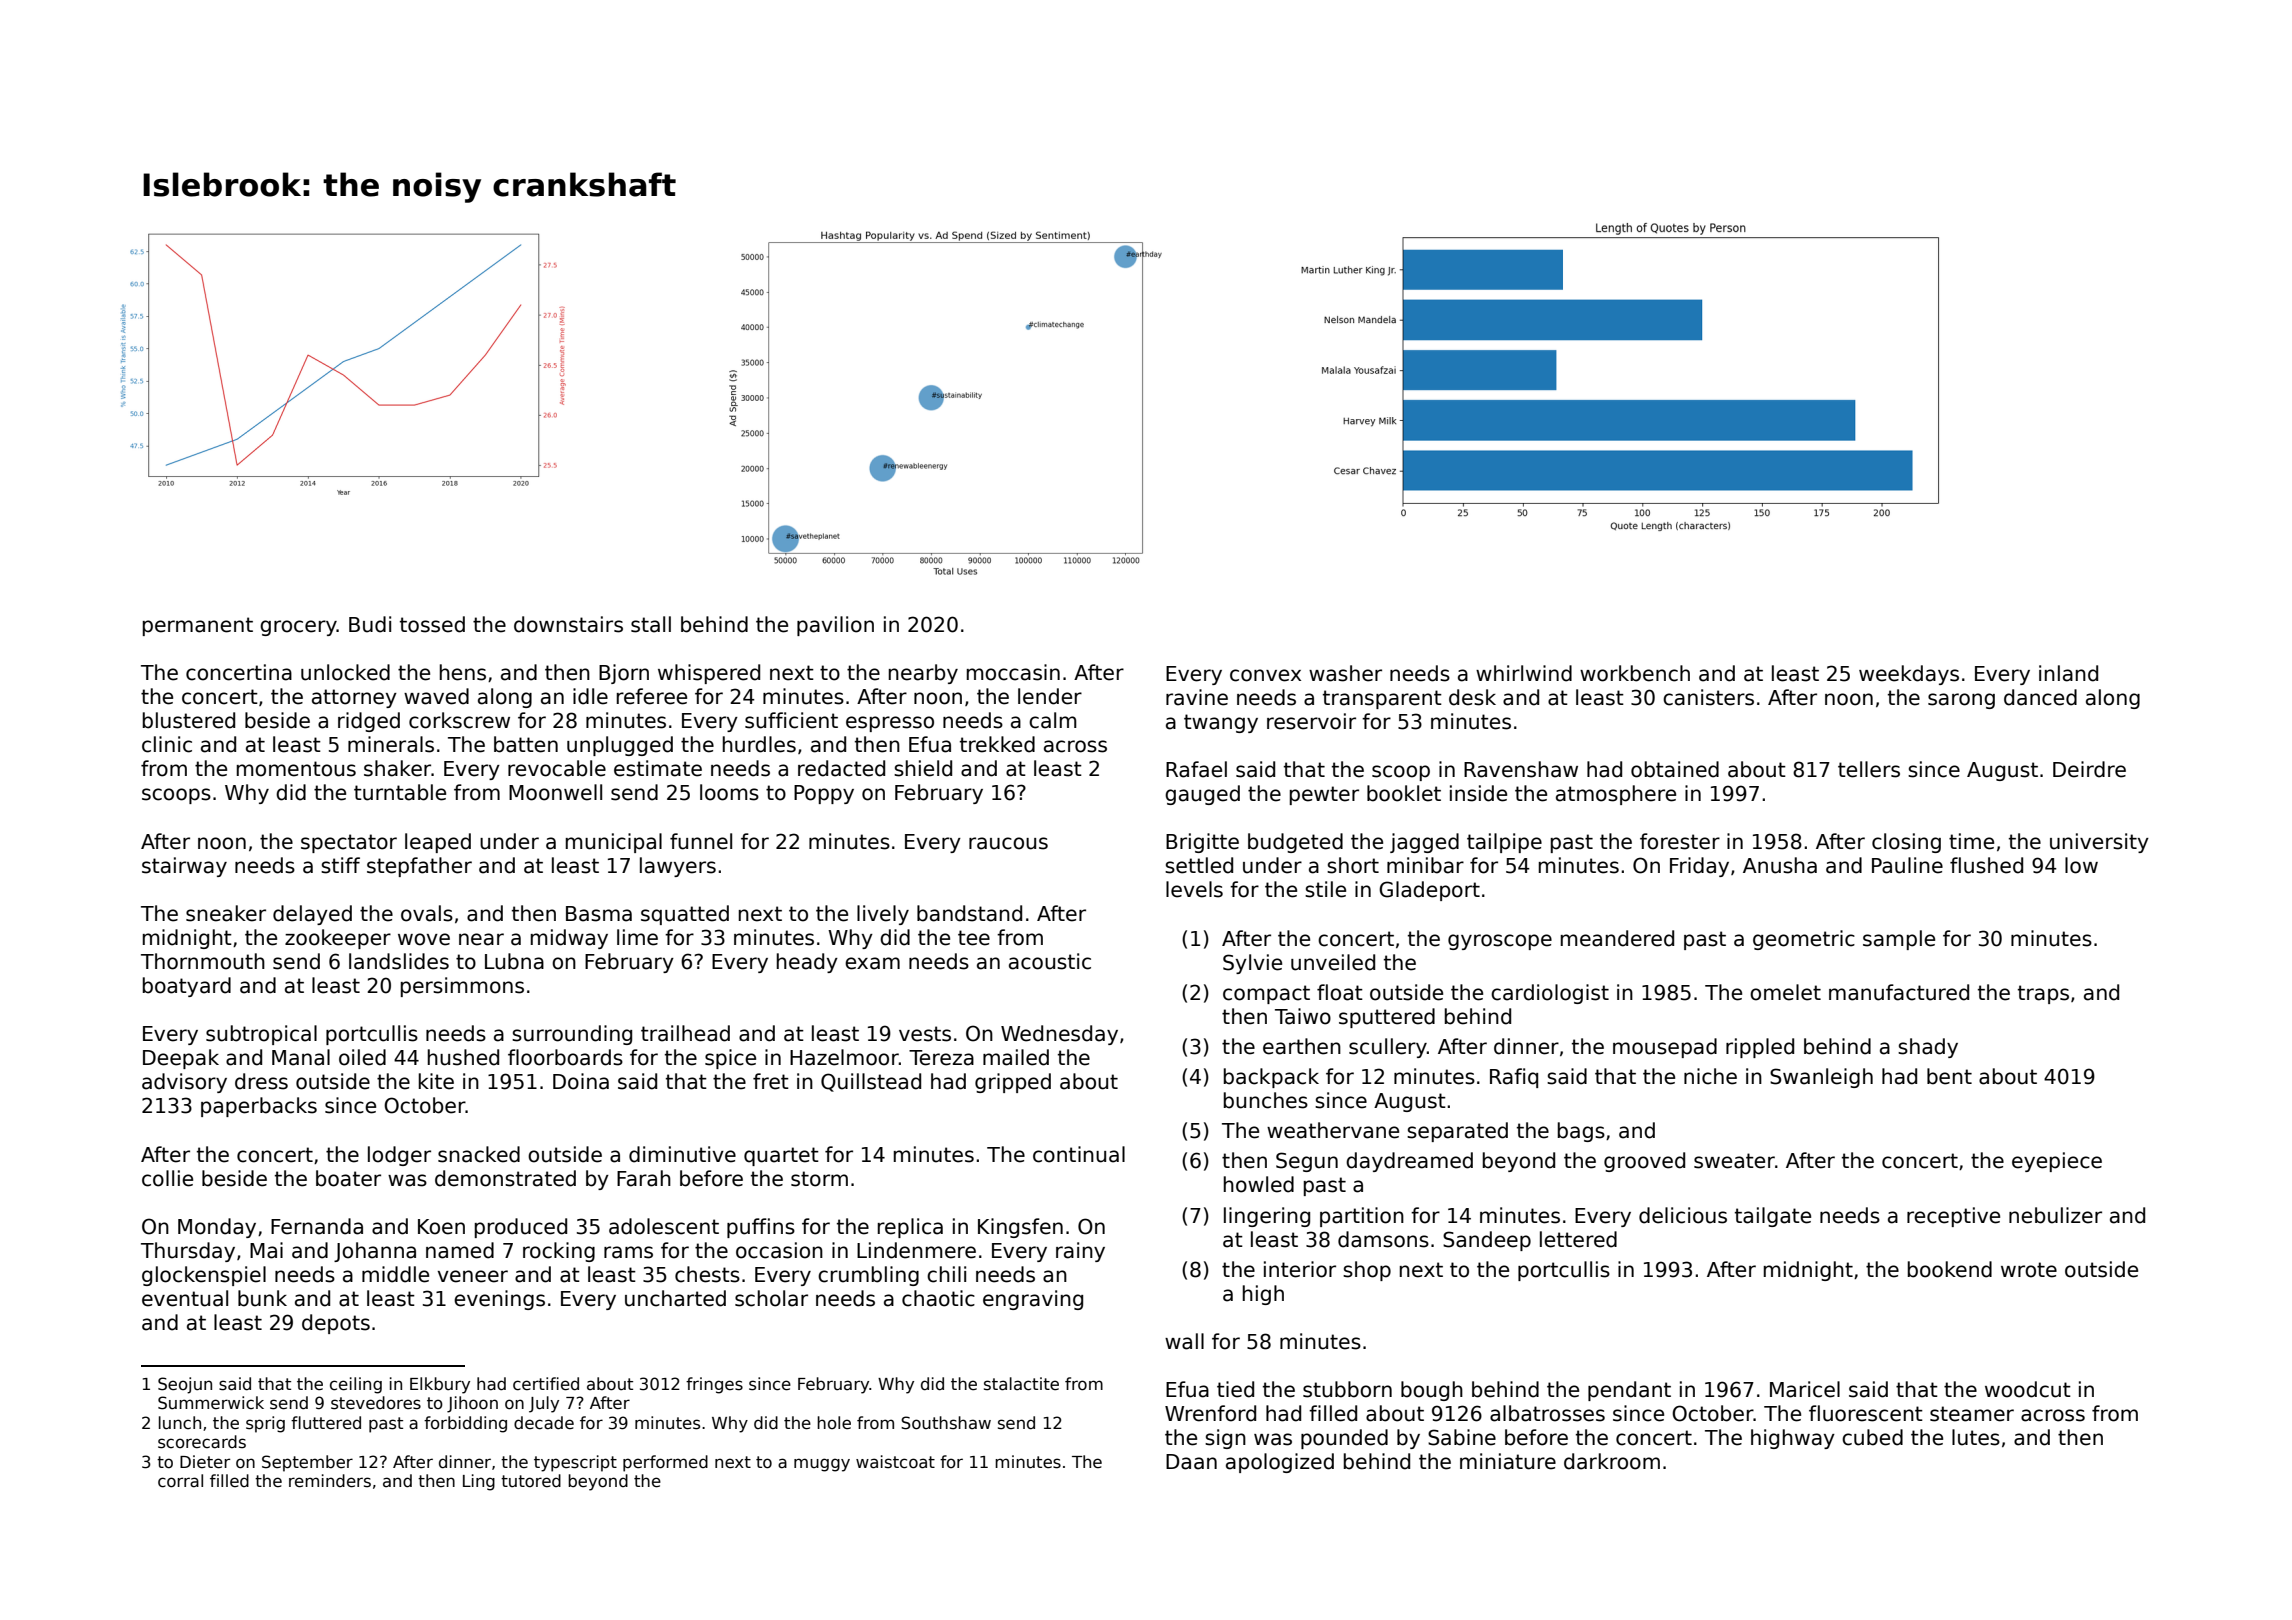  Describe the element at coordinates (835, 626) in the document. I see `pavilion` at that location.
